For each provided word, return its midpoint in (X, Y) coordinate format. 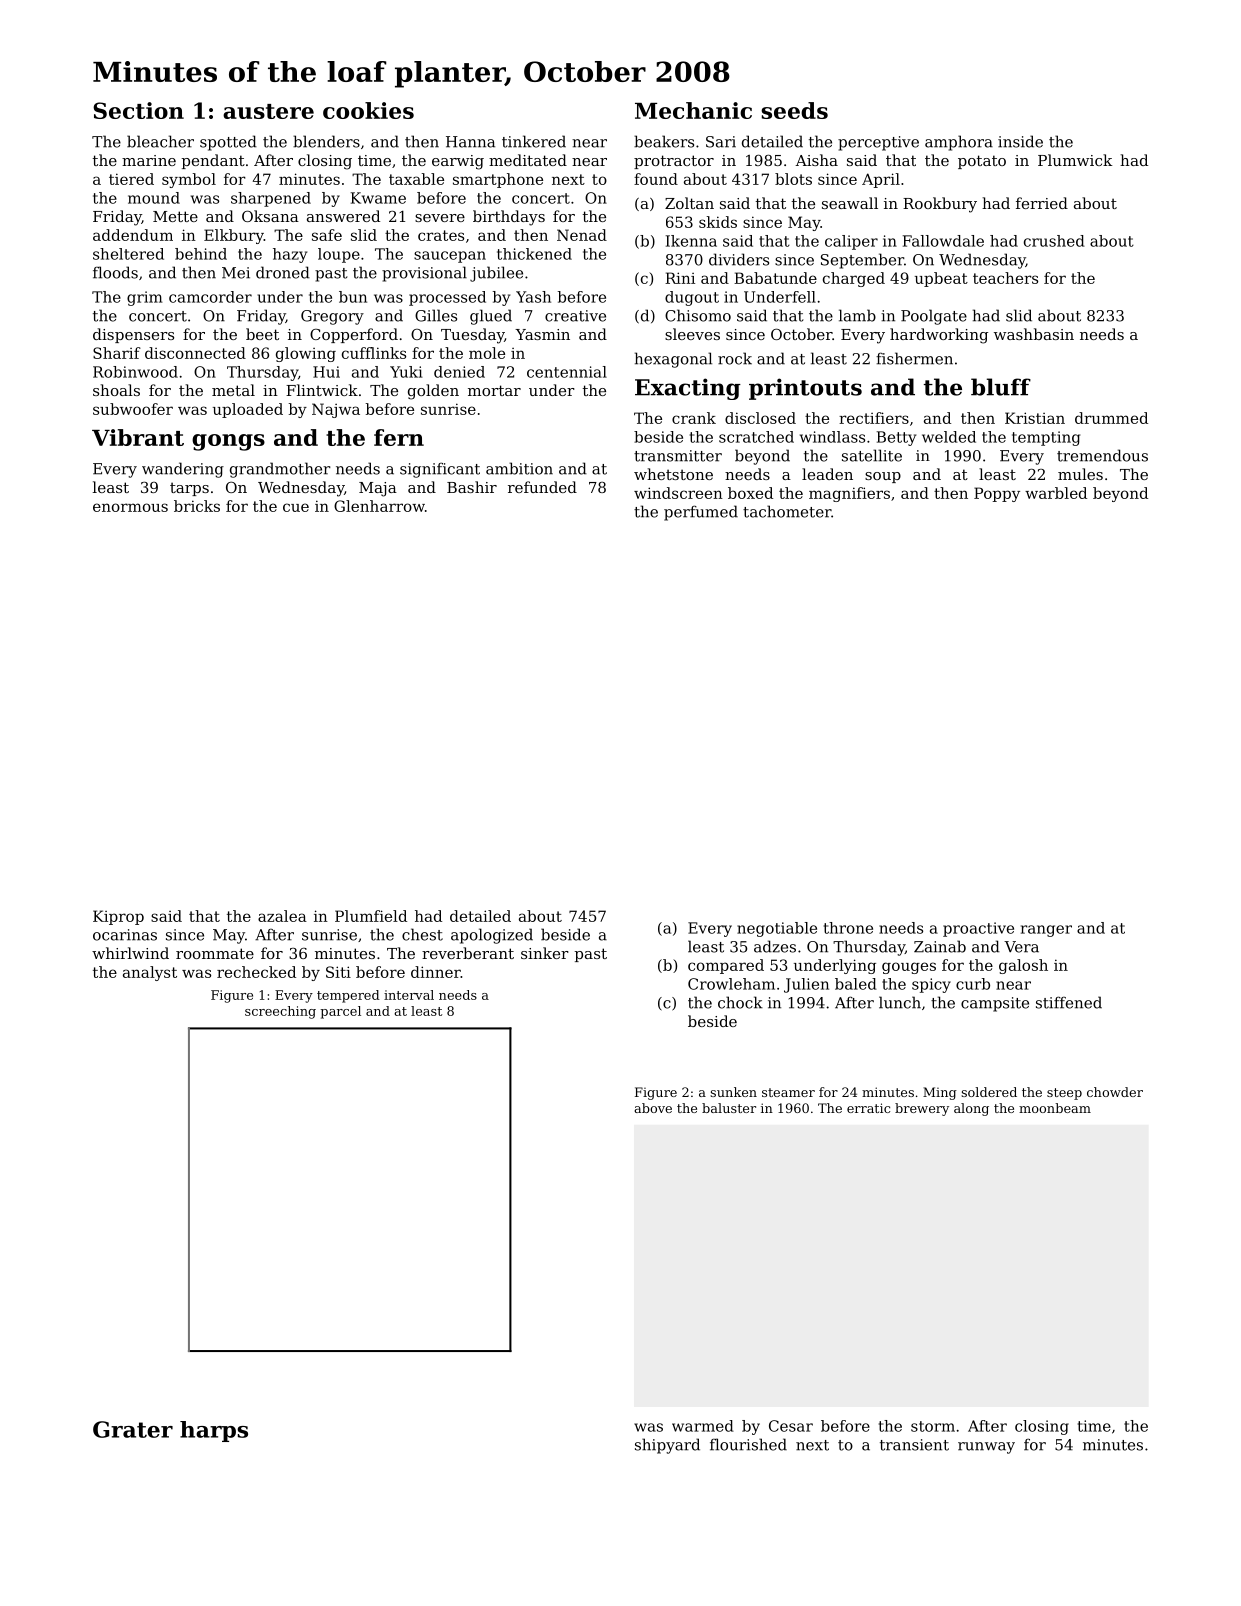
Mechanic (693, 110)
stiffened (1069, 1002)
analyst (150, 973)
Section (138, 110)
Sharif (117, 353)
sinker (545, 953)
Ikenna (691, 241)
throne (848, 928)
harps (214, 1431)
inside (1020, 141)
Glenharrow (379, 506)
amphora (959, 143)
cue (296, 507)
